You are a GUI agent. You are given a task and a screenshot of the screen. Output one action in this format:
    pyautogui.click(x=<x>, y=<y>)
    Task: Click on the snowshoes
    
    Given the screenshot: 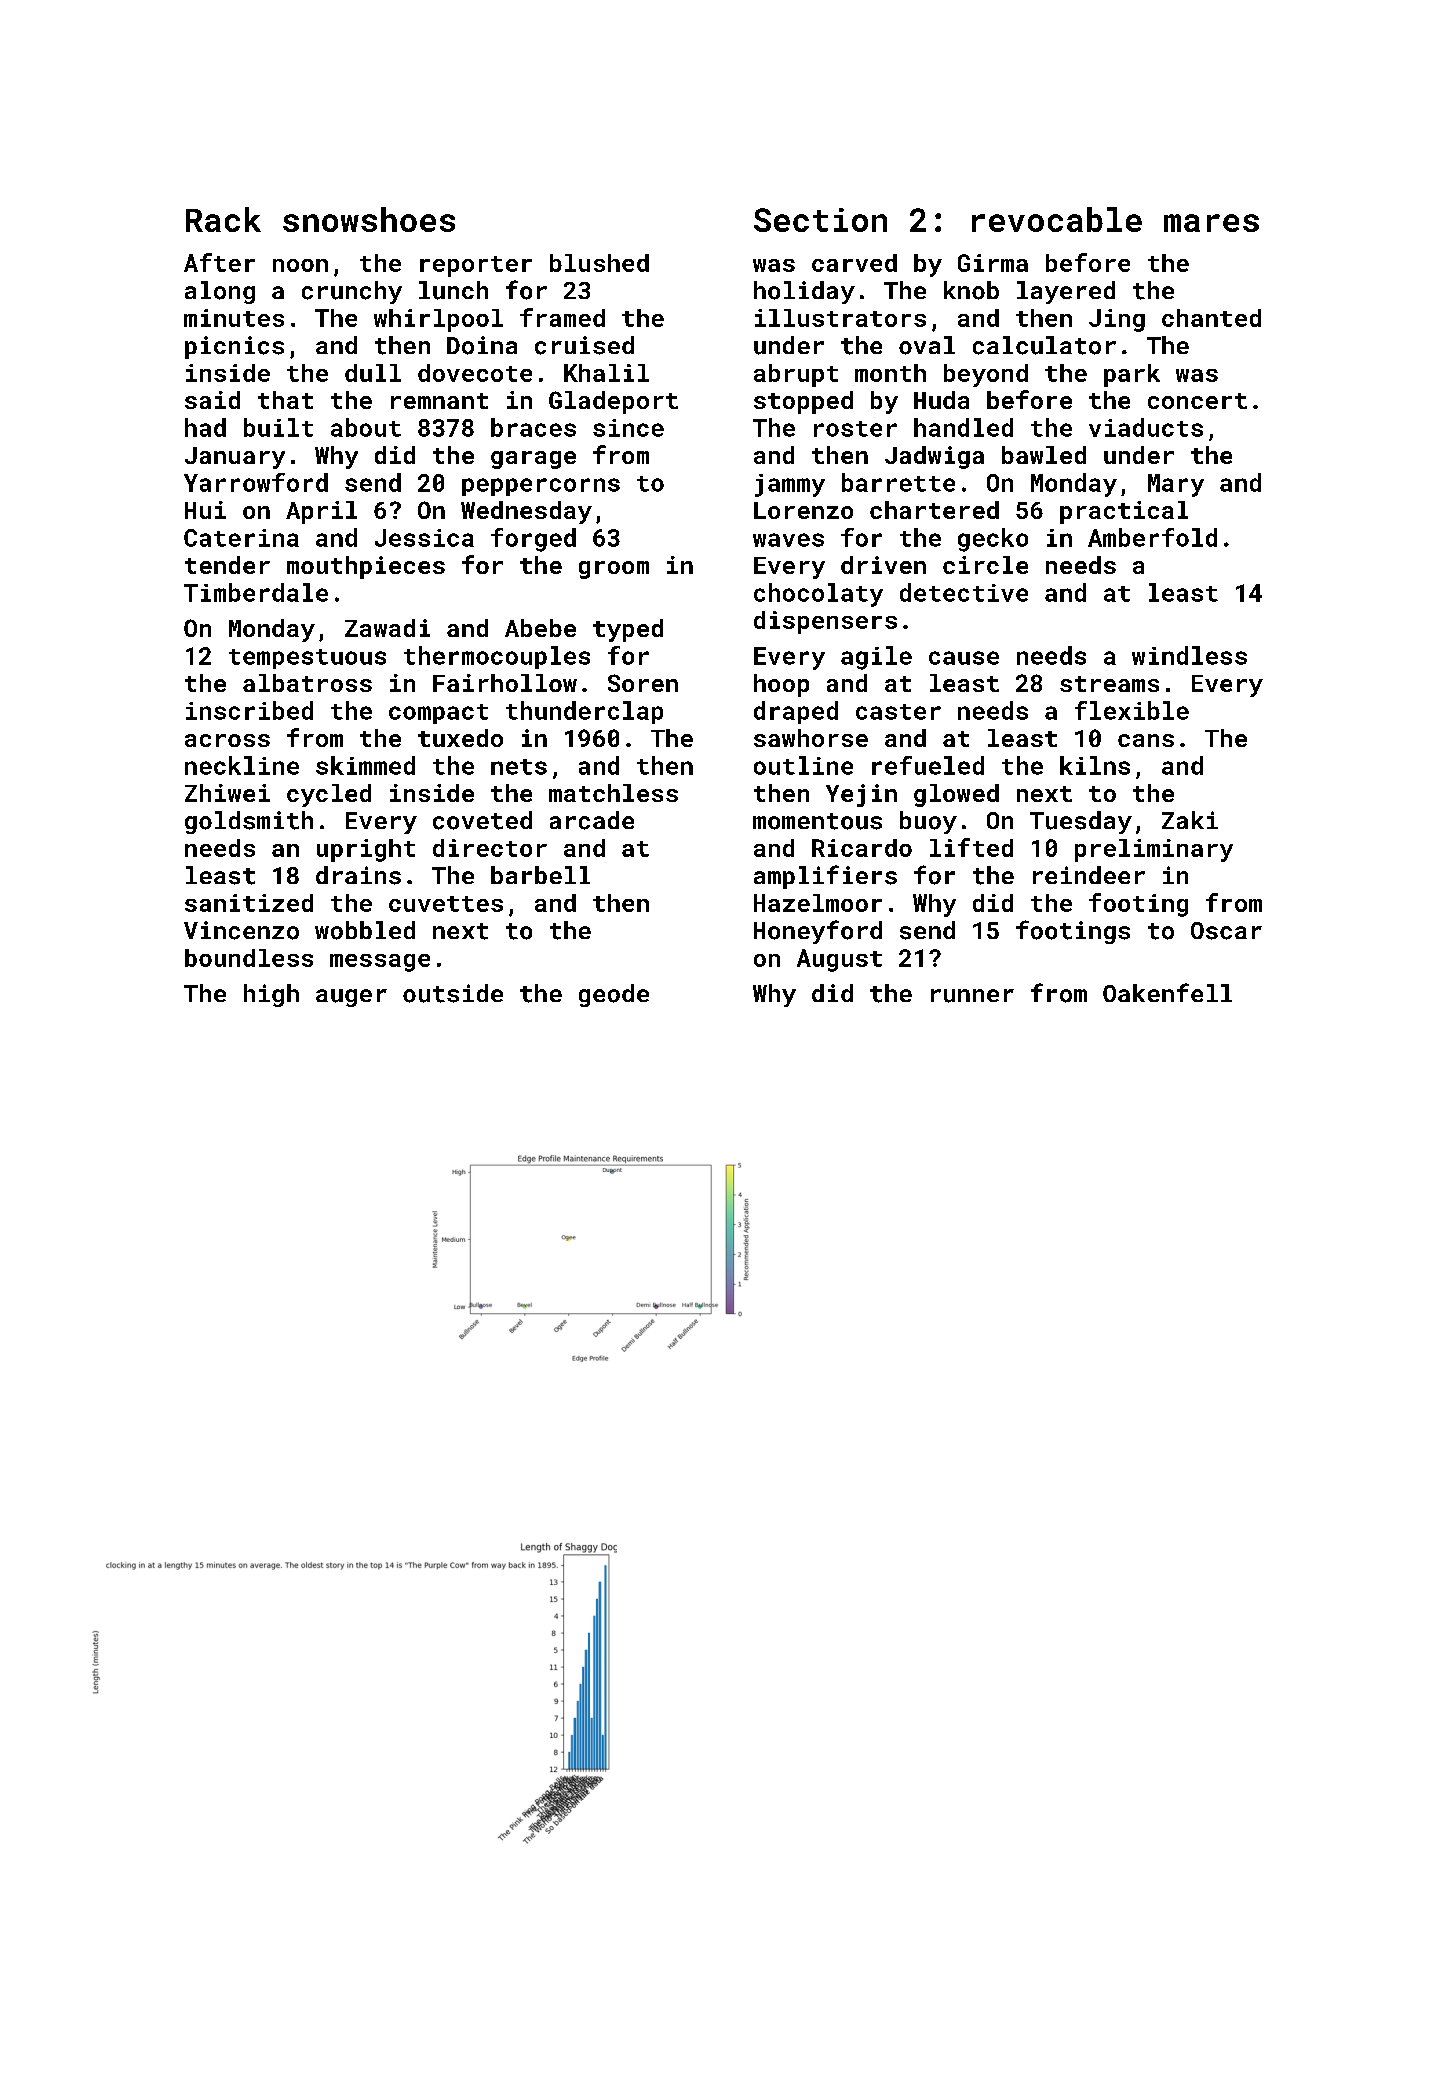 What is the action you would take?
    pyautogui.click(x=369, y=219)
